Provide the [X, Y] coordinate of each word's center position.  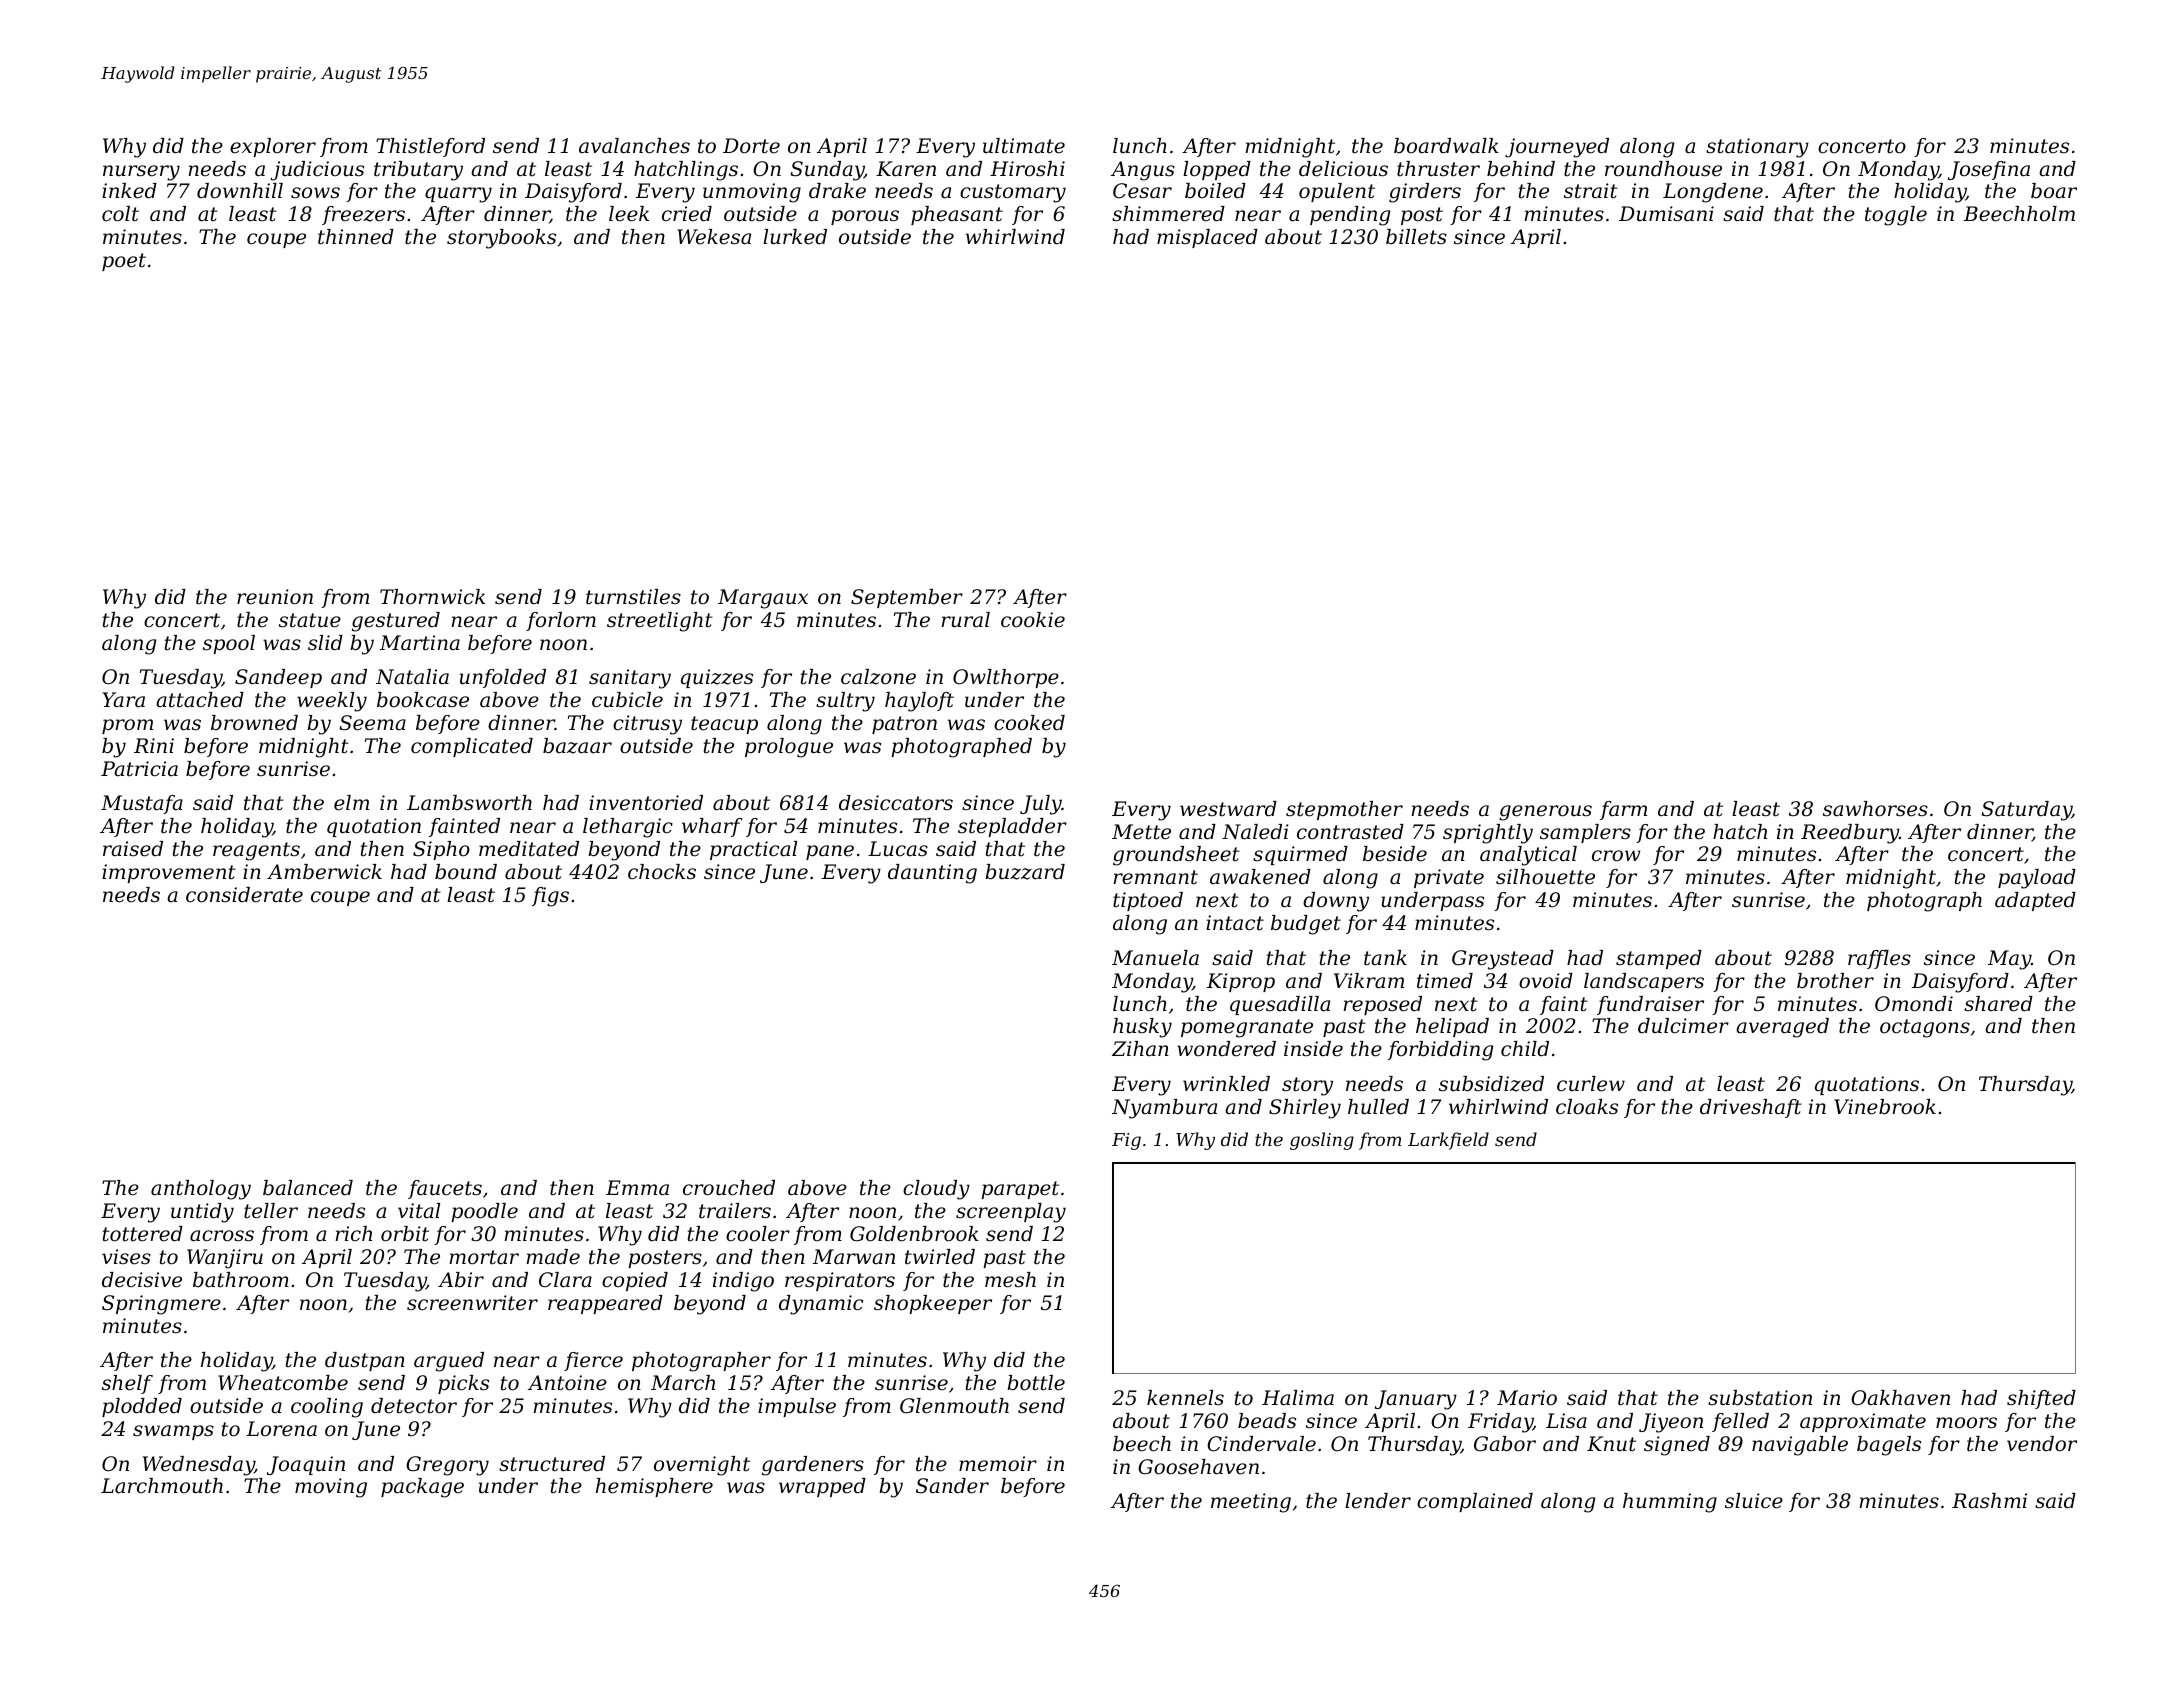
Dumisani [1666, 214]
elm [351, 803]
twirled [940, 1257]
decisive [142, 1280]
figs [550, 897]
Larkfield [1448, 1141]
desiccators [896, 803]
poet [124, 262]
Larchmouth [162, 1486]
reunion [275, 597]
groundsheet [1176, 856]
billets [1416, 237]
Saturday [2026, 811]
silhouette [1545, 877]
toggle [1896, 216]
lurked [795, 237]
